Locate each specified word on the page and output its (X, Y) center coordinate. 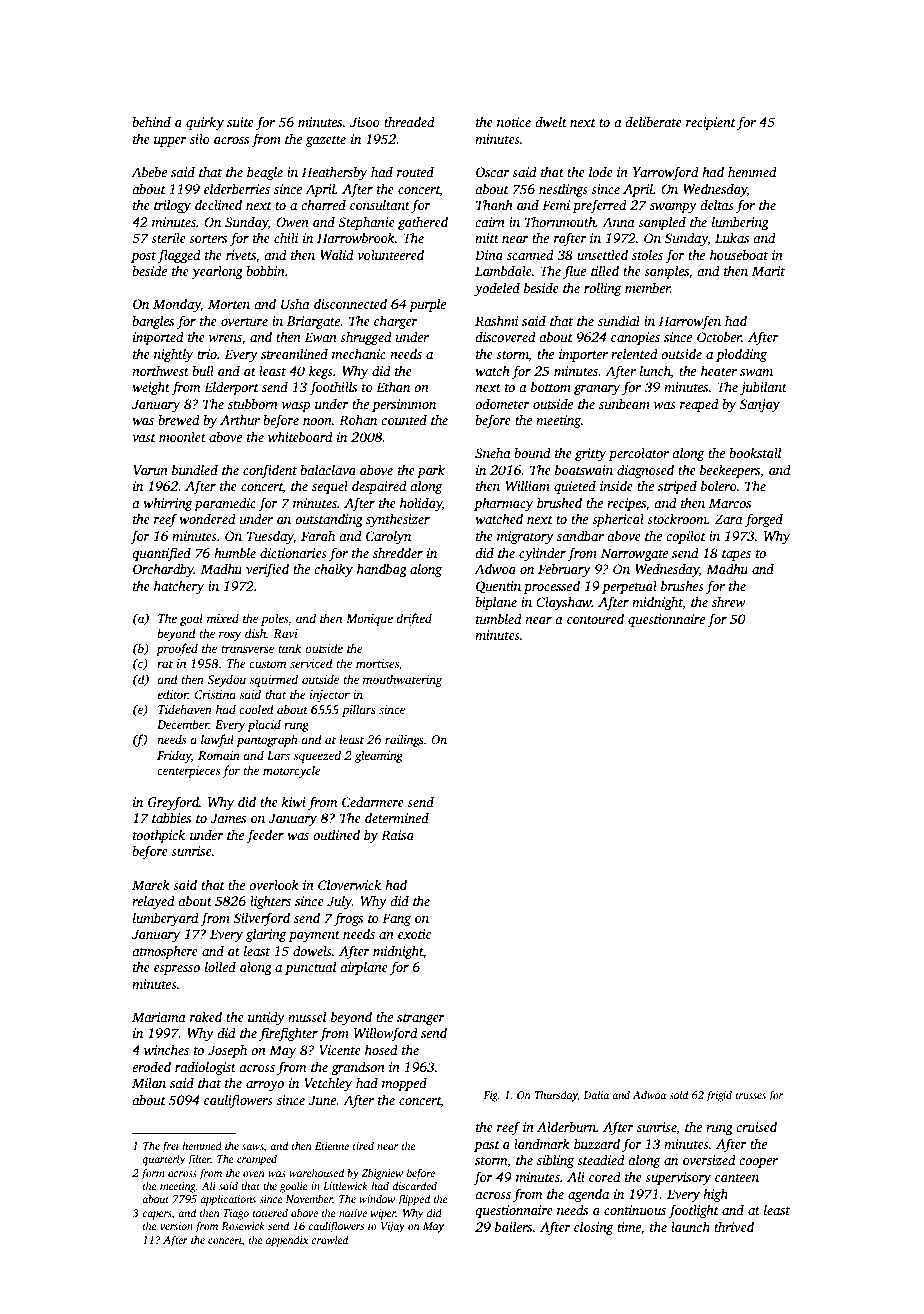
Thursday (556, 1096)
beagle (265, 173)
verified (267, 570)
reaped (699, 405)
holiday (421, 504)
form (153, 1174)
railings (404, 740)
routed (415, 172)
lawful (217, 740)
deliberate (653, 121)
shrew (729, 602)
